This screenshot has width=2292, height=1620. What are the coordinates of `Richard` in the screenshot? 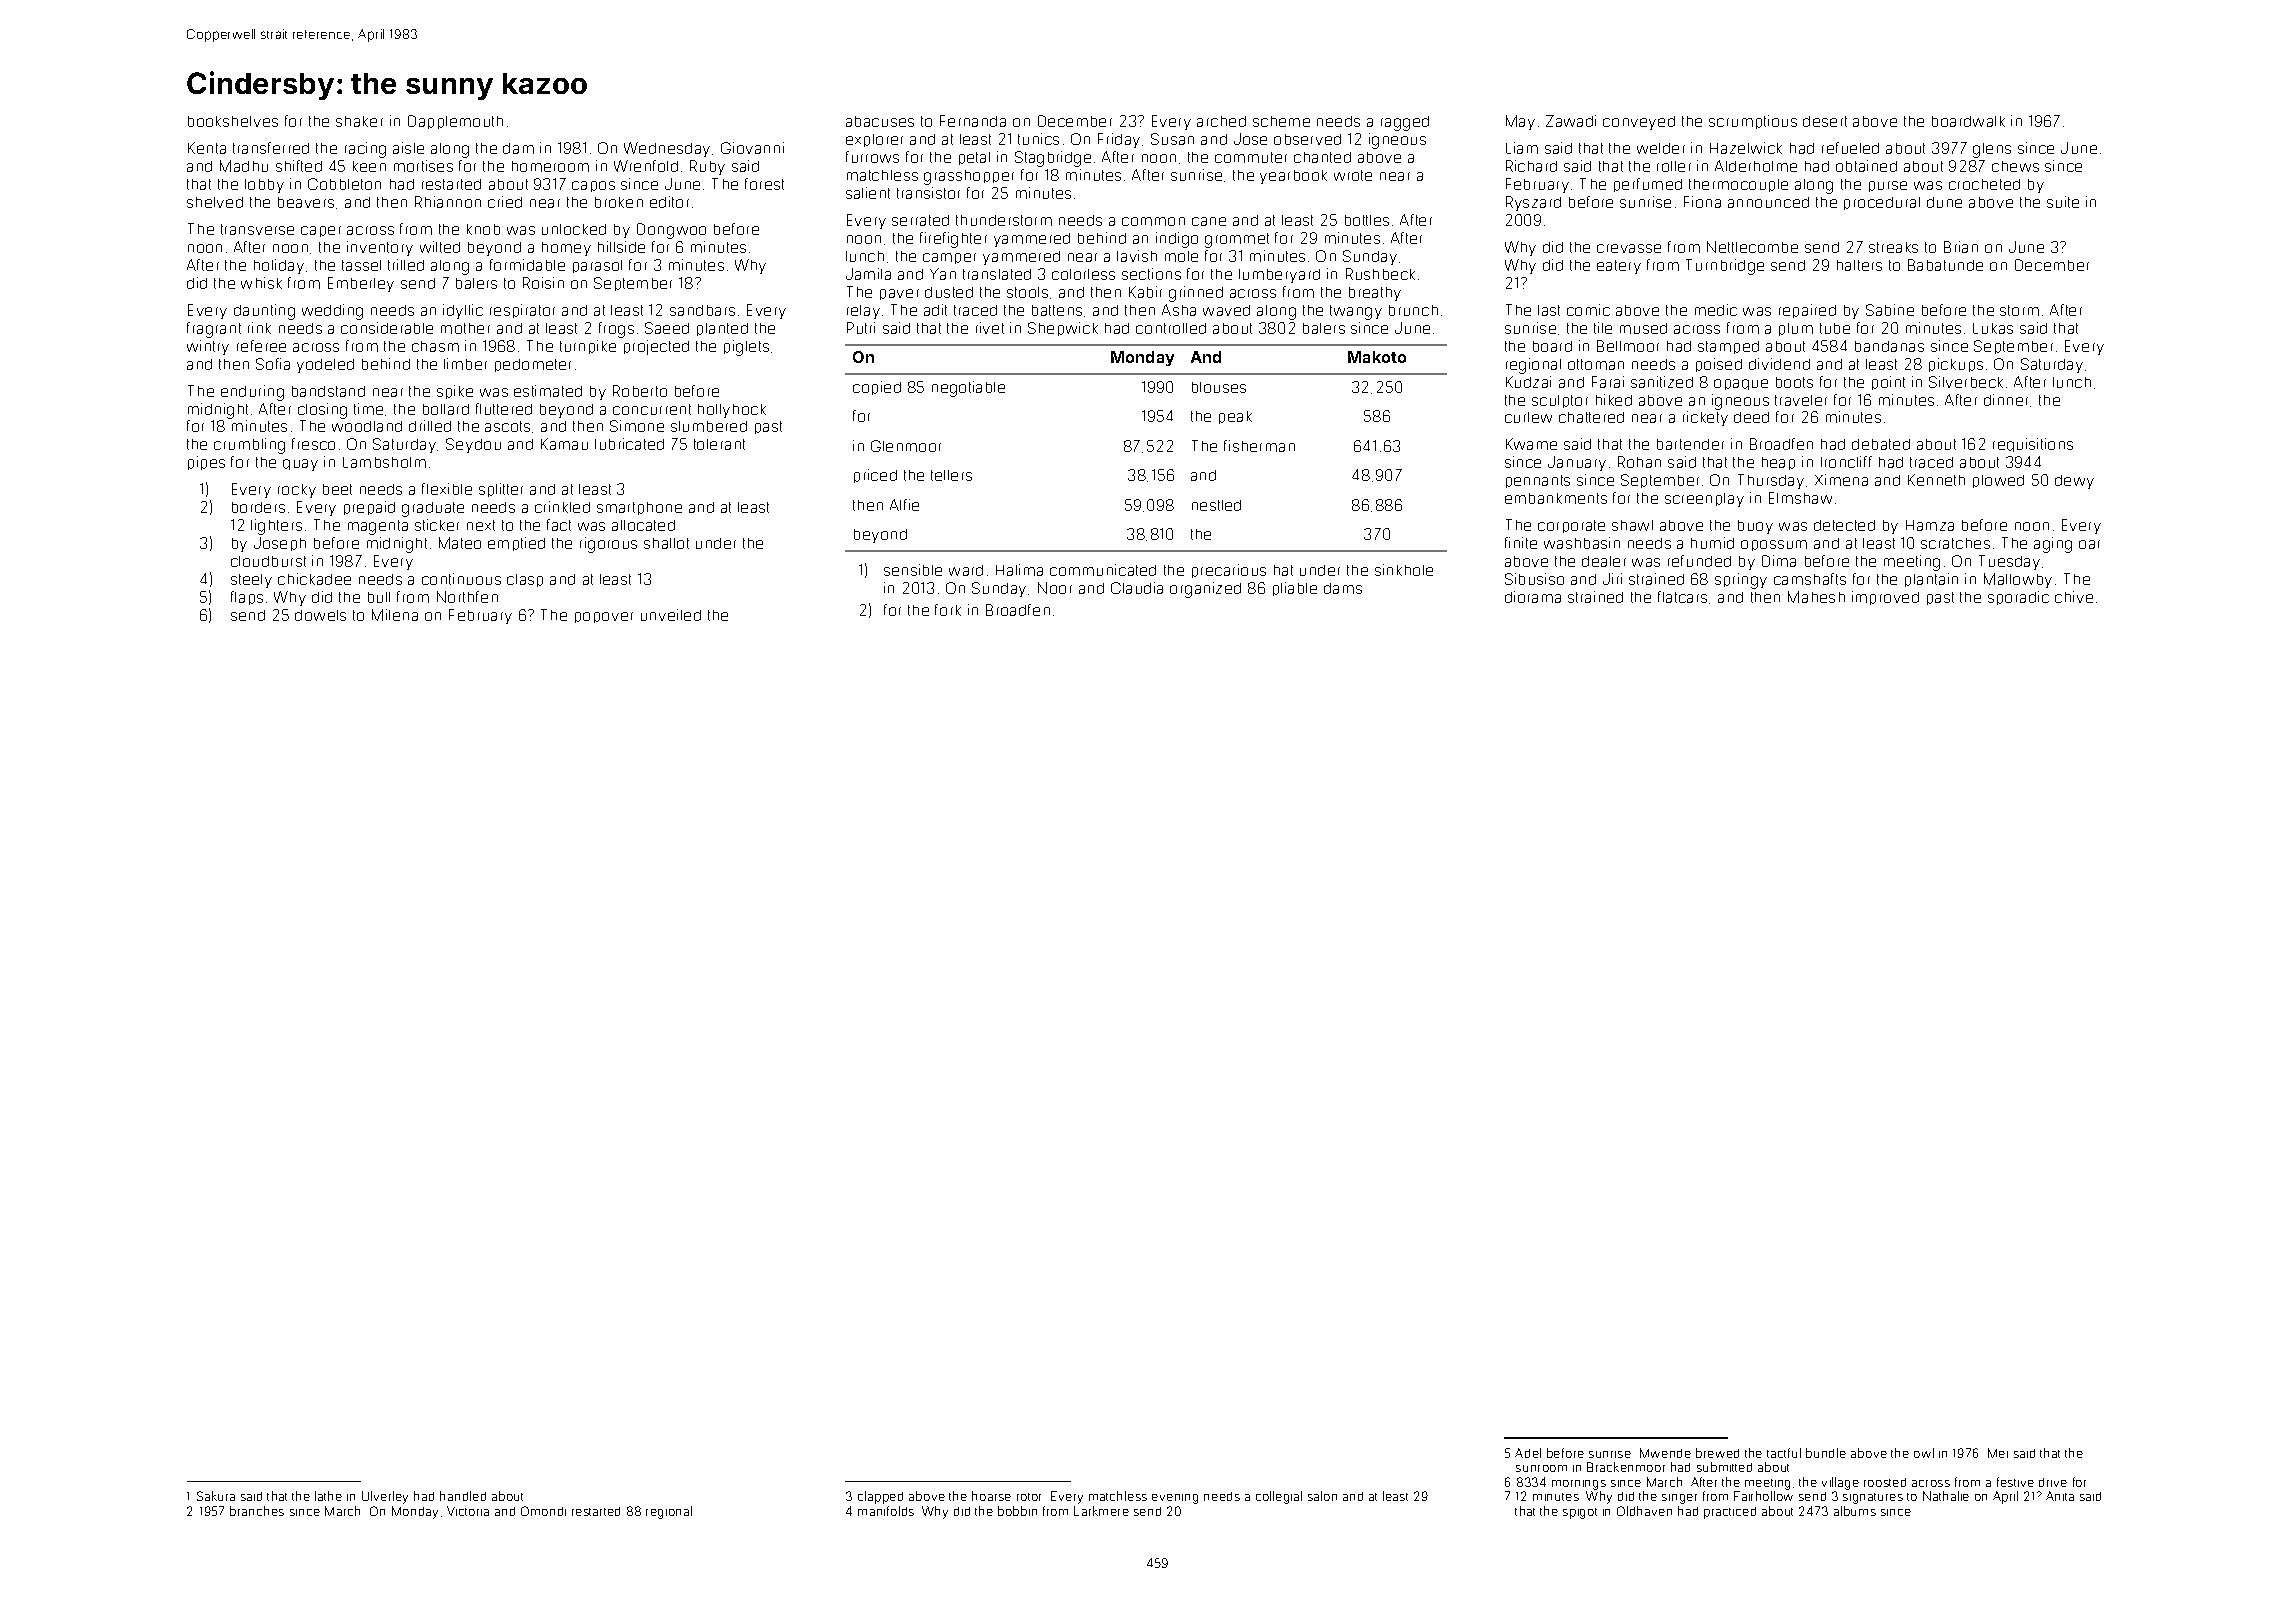 It's located at (1531, 166).
